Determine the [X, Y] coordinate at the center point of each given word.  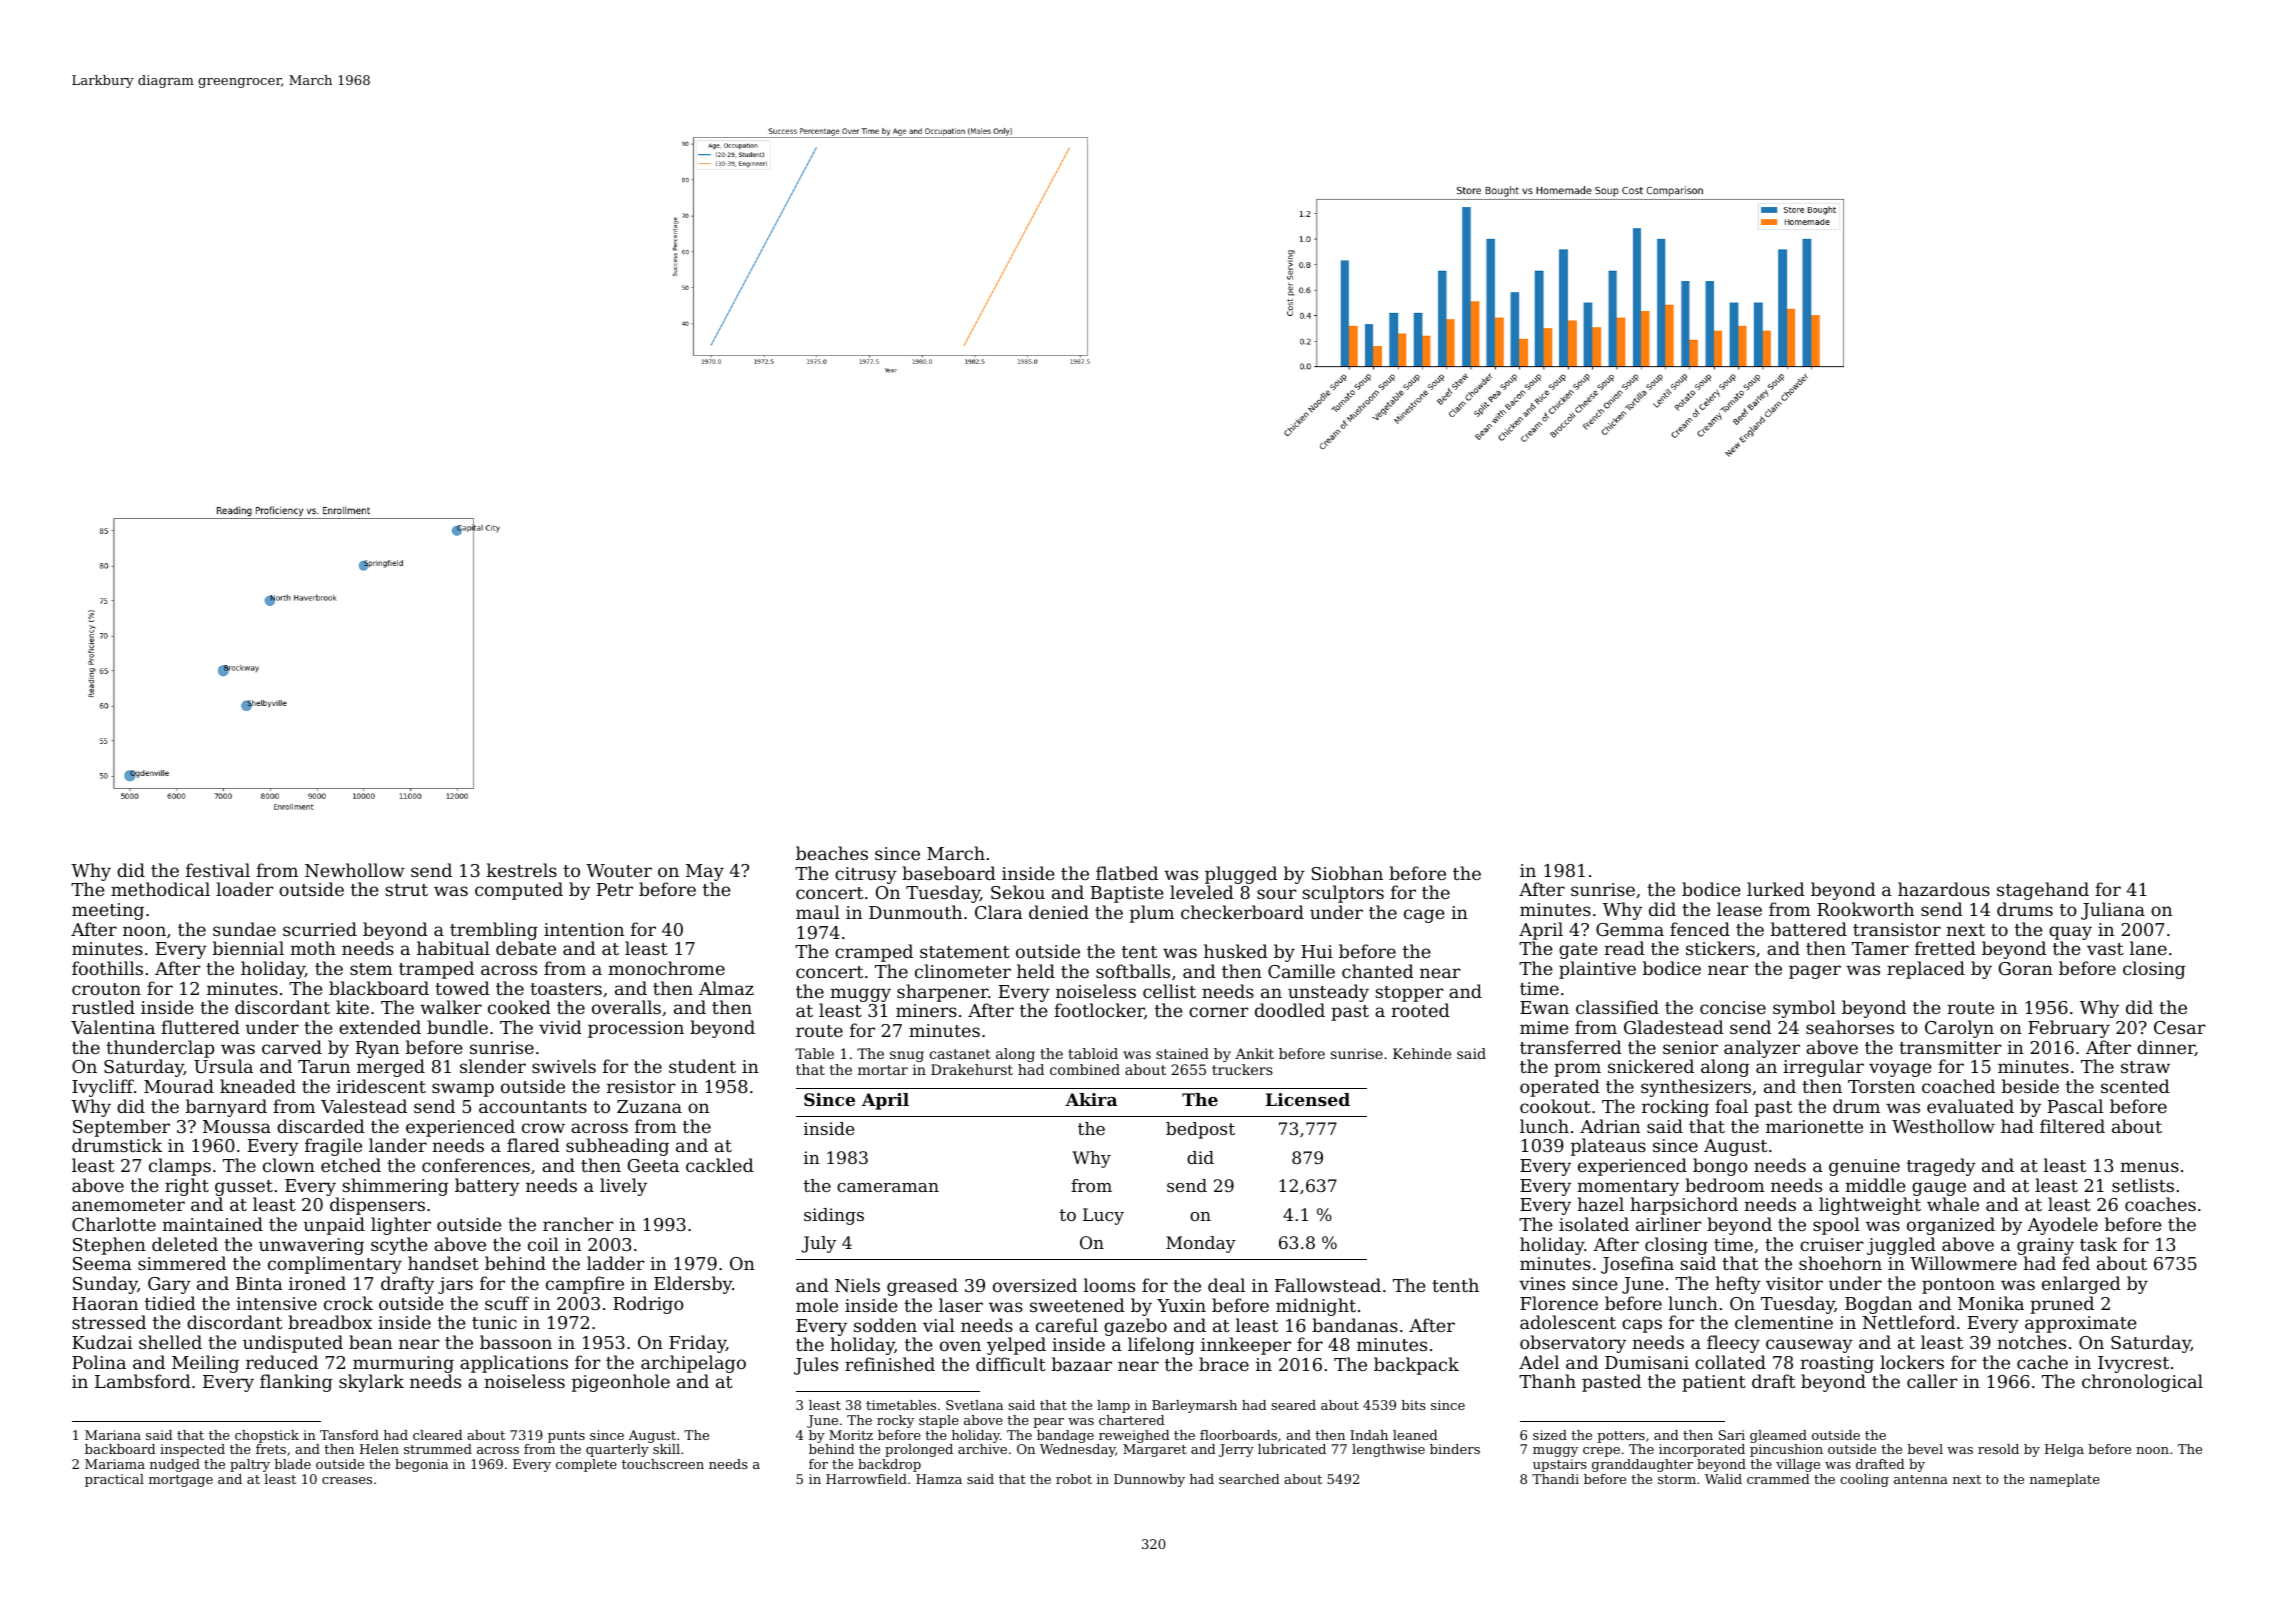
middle [1875, 1185]
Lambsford [143, 1381]
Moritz [851, 1435]
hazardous [1944, 889]
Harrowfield [866, 1479]
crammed [1778, 1479]
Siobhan [1347, 873]
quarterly [617, 1450]
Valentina [113, 1027]
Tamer [1880, 948]
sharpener [942, 993]
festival [218, 870]
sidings [834, 1216]
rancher [578, 1224]
